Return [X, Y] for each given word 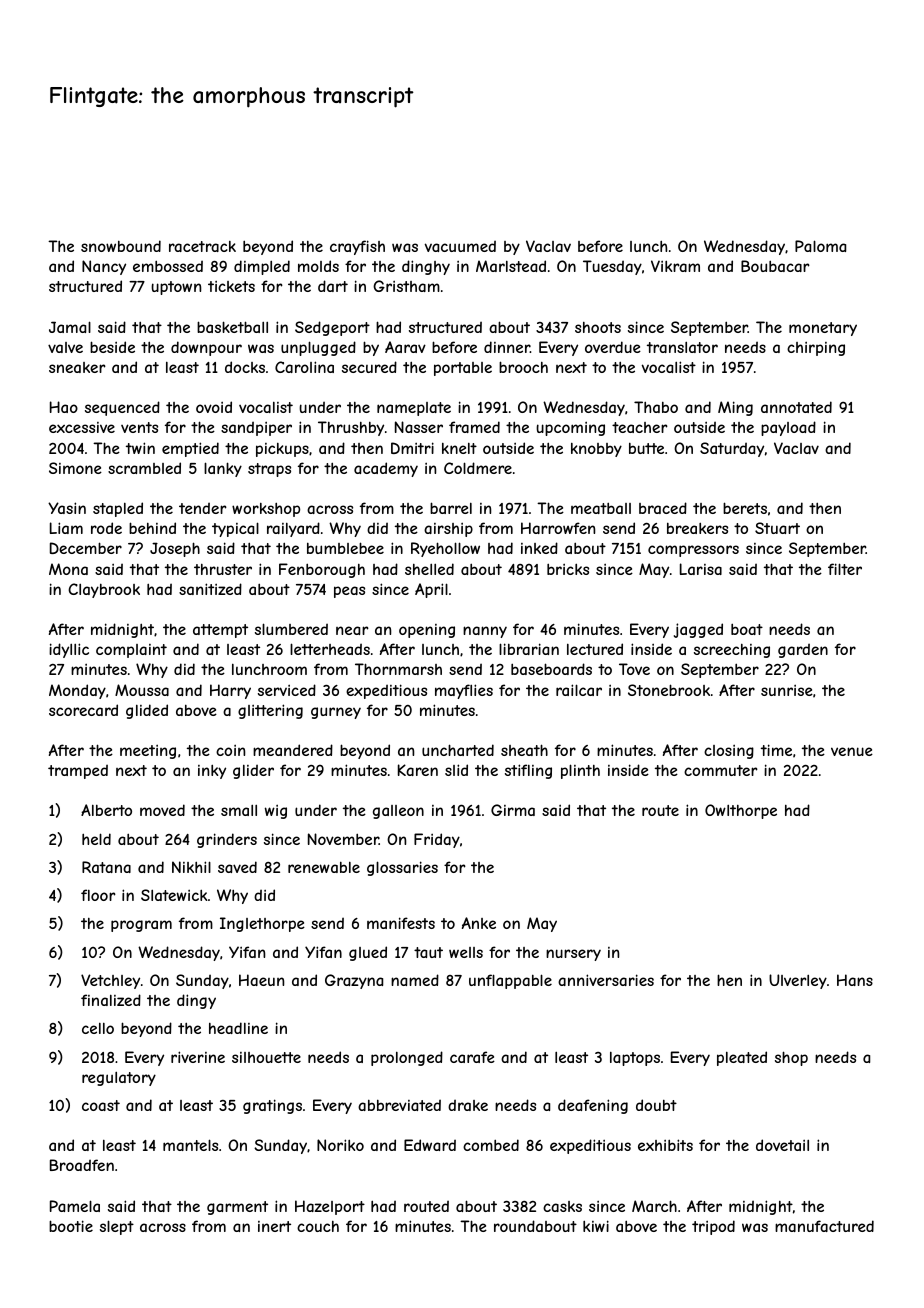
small [239, 810]
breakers [697, 528]
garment [237, 1208]
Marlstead [511, 266]
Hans [855, 980]
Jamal [70, 327]
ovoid [214, 407]
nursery [573, 955]
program [141, 926]
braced [663, 508]
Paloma [820, 246]
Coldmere [478, 468]
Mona [68, 569]
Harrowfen [558, 528]
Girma [513, 810]
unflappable [510, 981]
